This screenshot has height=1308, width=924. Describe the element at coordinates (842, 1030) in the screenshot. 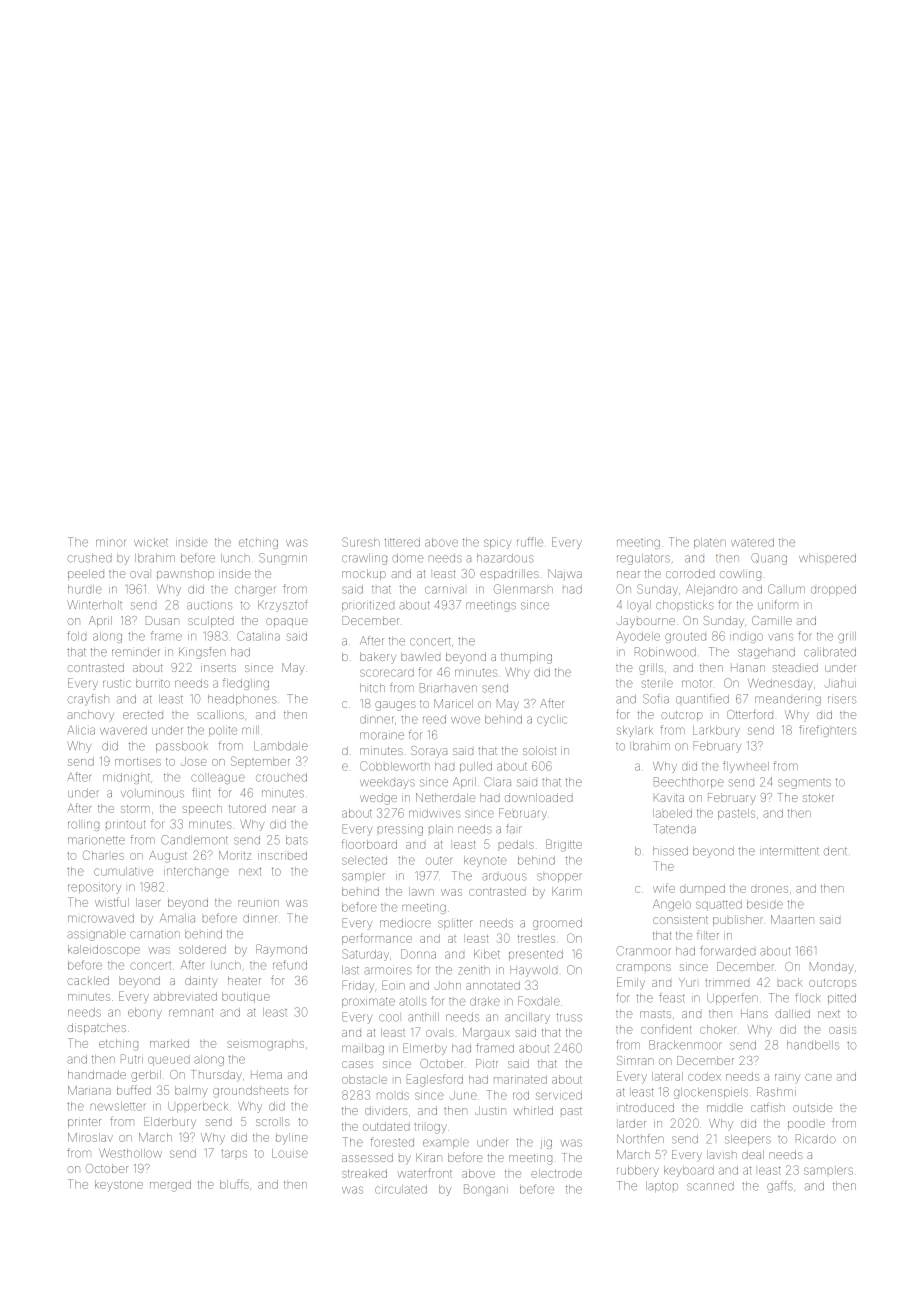

I see `oasis` at that location.
